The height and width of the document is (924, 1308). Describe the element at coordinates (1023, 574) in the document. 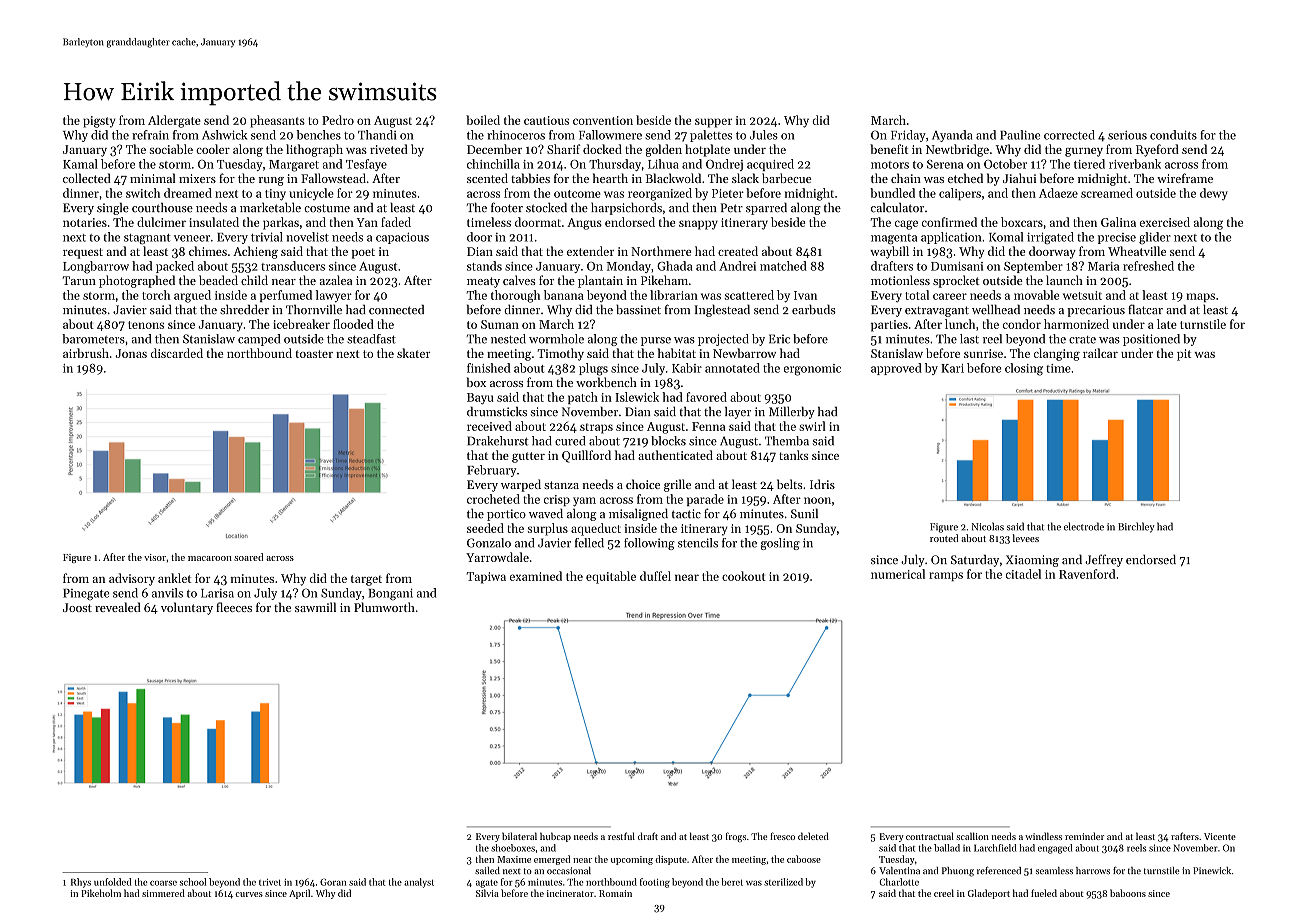

I see `citadel` at that location.
